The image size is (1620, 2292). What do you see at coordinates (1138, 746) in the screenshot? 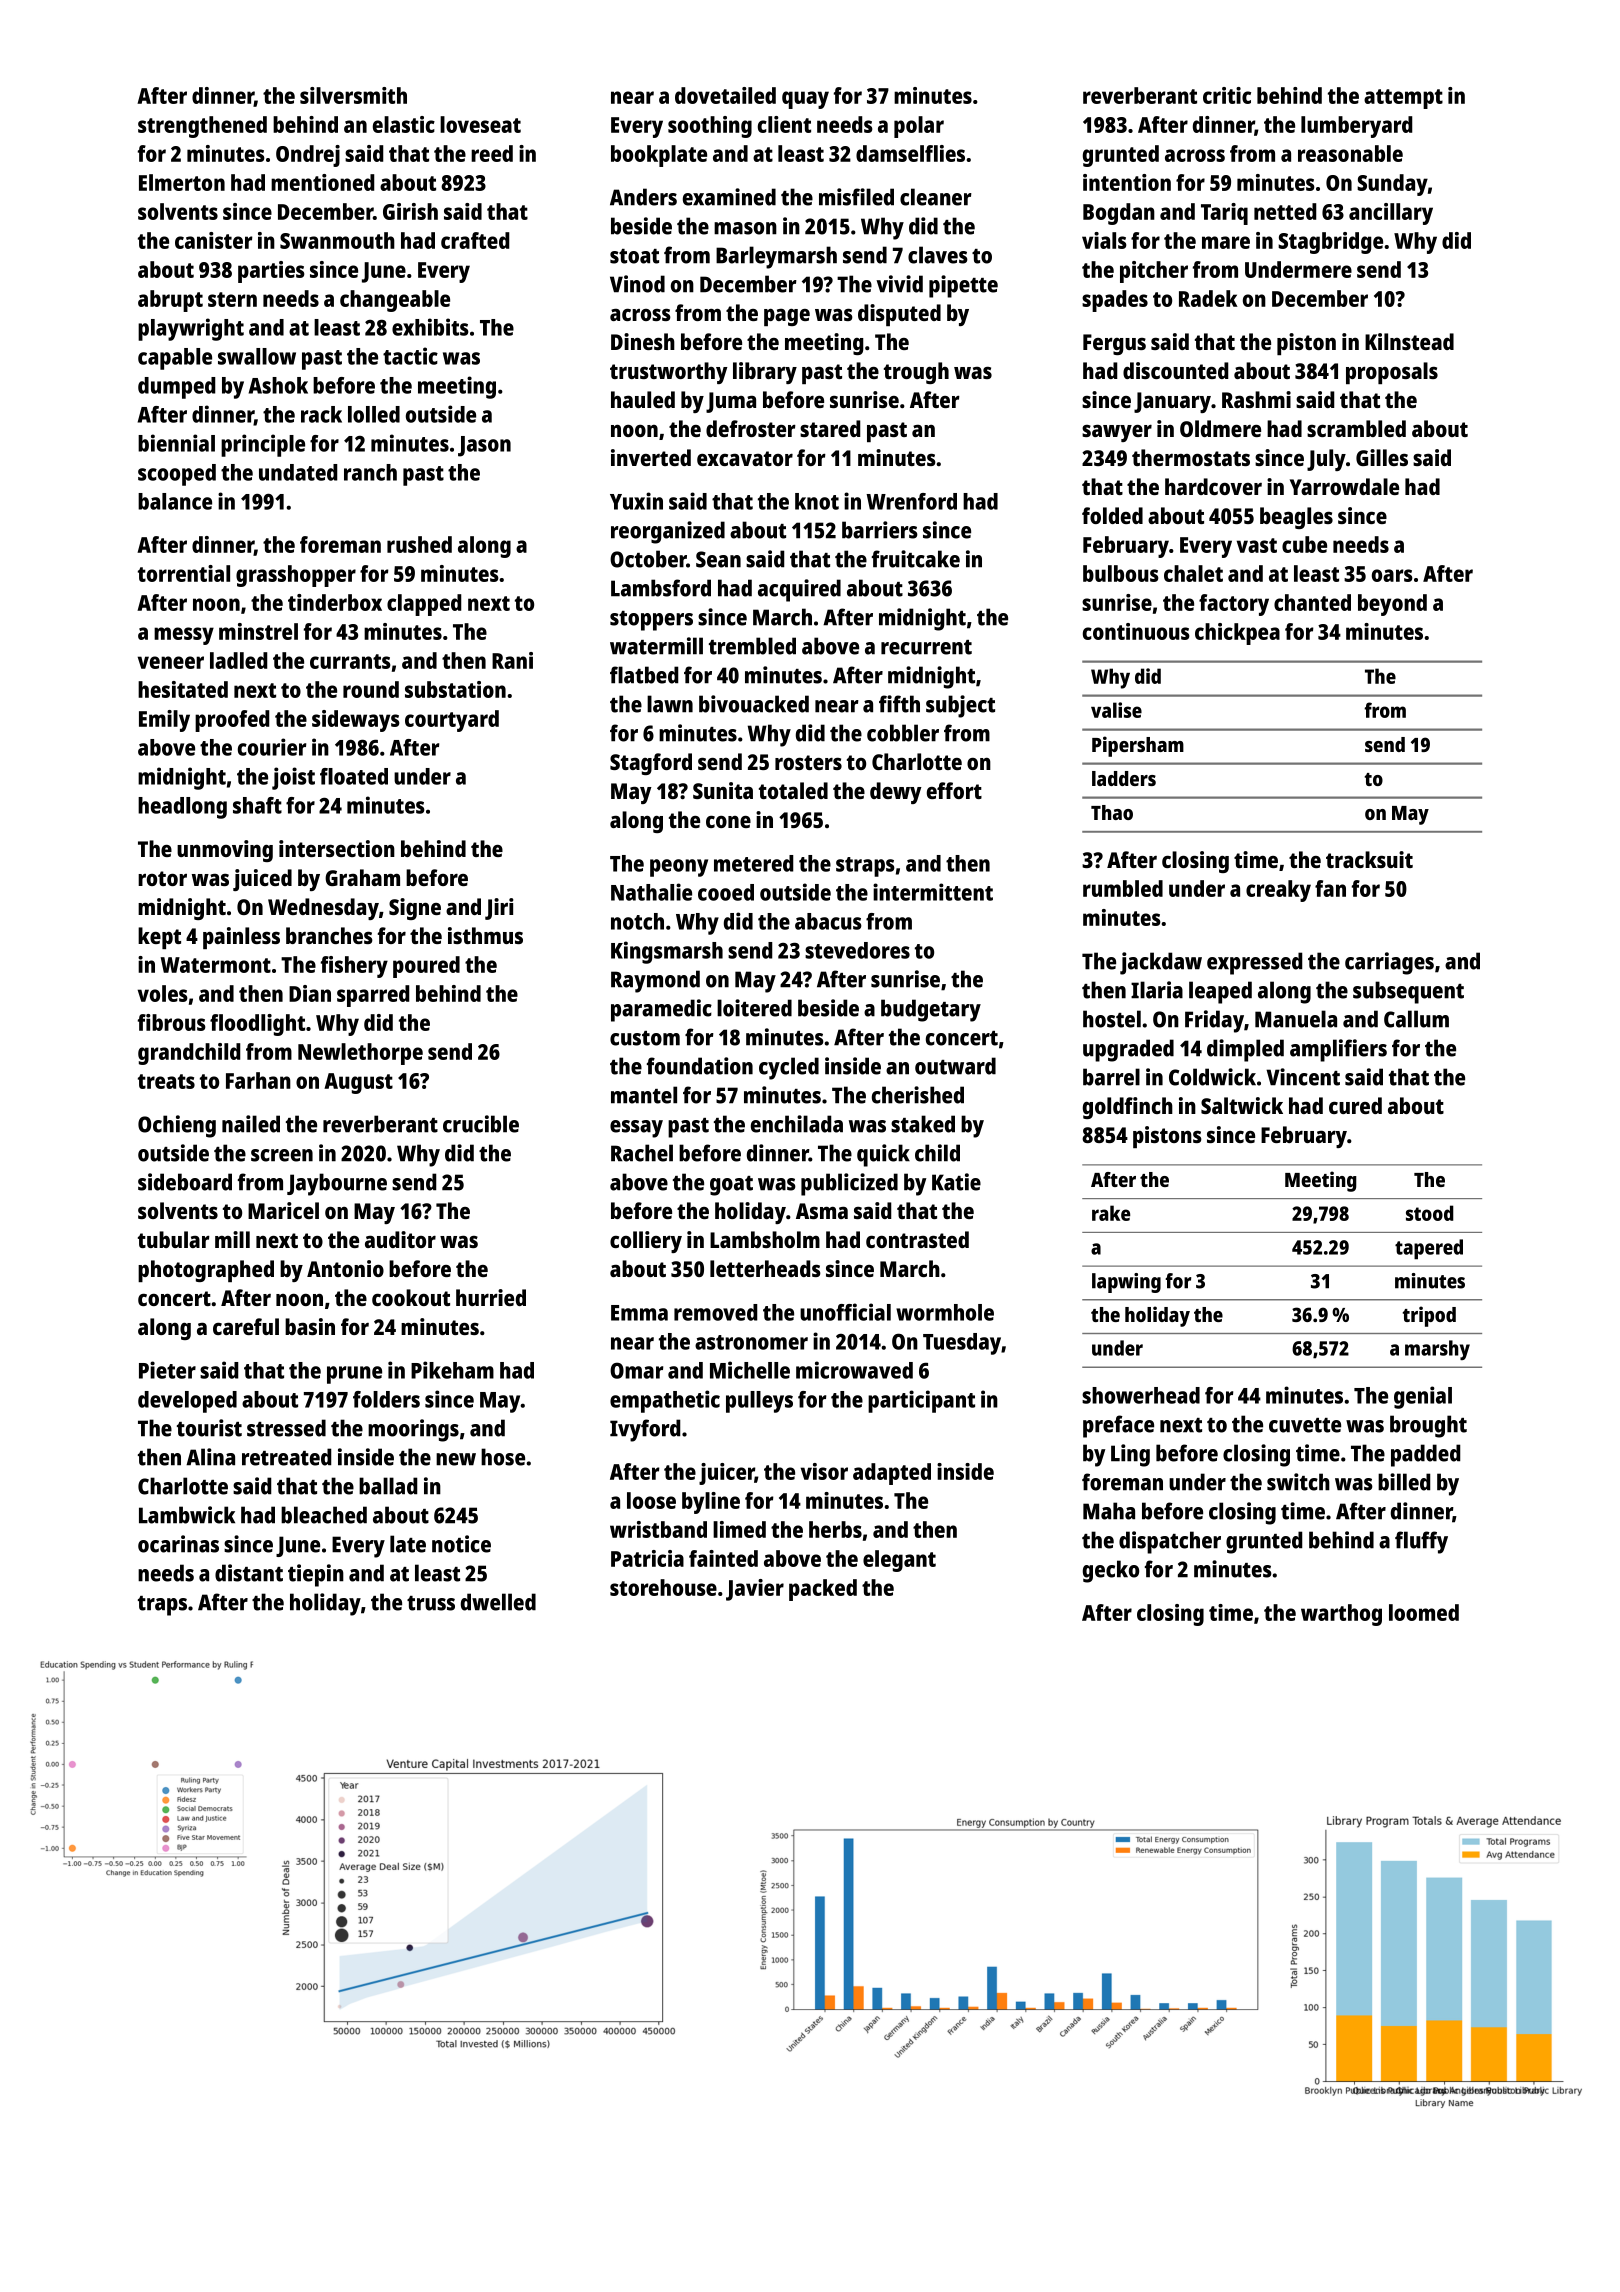
I see `Pipersham` at bounding box center [1138, 746].
